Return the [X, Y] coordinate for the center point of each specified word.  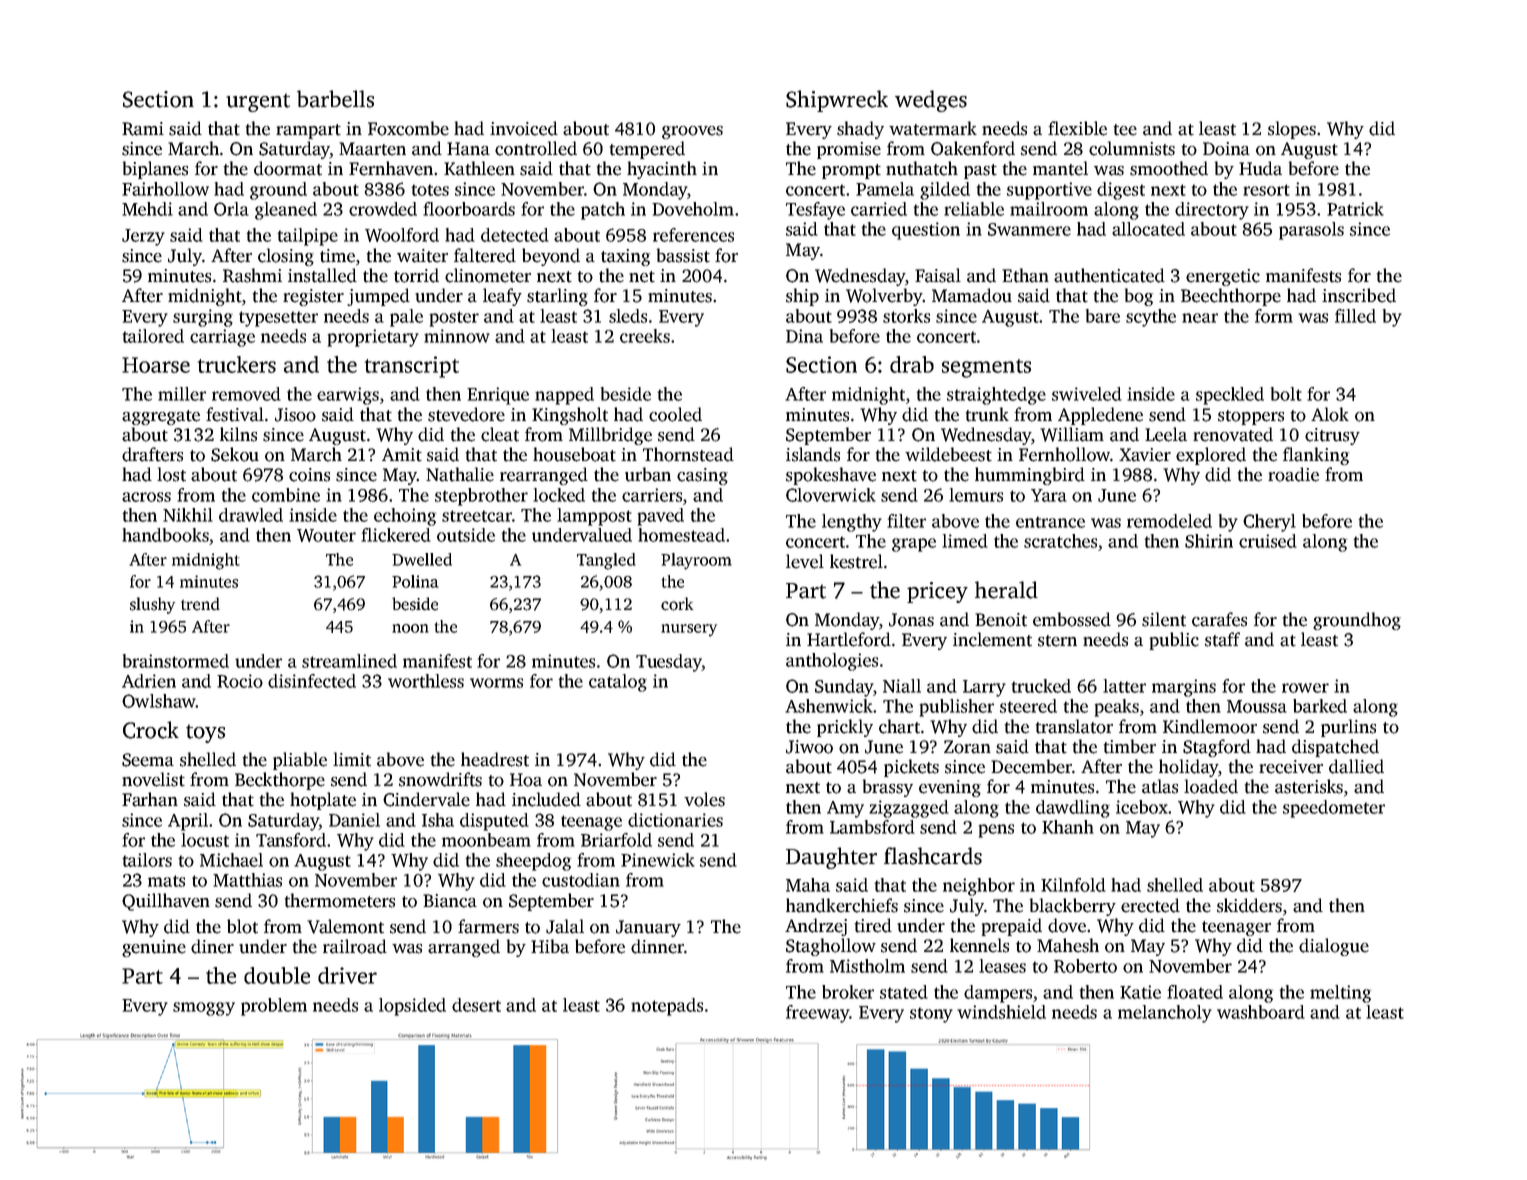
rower [1305, 688]
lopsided [412, 1007]
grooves [692, 132]
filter [906, 521]
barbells [335, 99]
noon [410, 628]
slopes [1292, 130]
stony [931, 1015]
